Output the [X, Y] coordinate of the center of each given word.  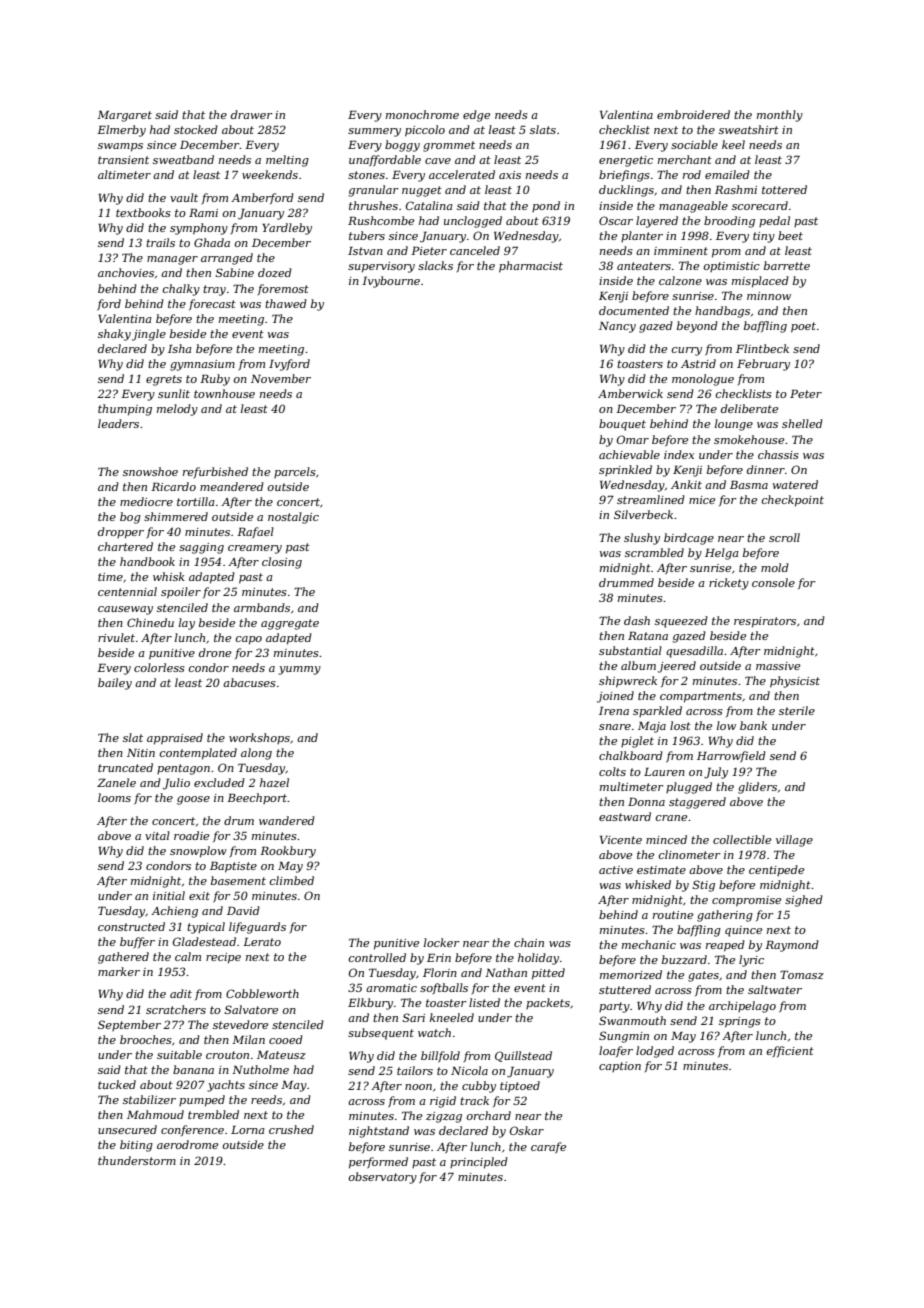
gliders [757, 788]
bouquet [622, 425]
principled [479, 1163]
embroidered [693, 114]
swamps [120, 147]
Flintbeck [762, 348]
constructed [131, 926]
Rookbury [288, 852]
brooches [146, 1039]
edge [476, 116]
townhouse [224, 393]
